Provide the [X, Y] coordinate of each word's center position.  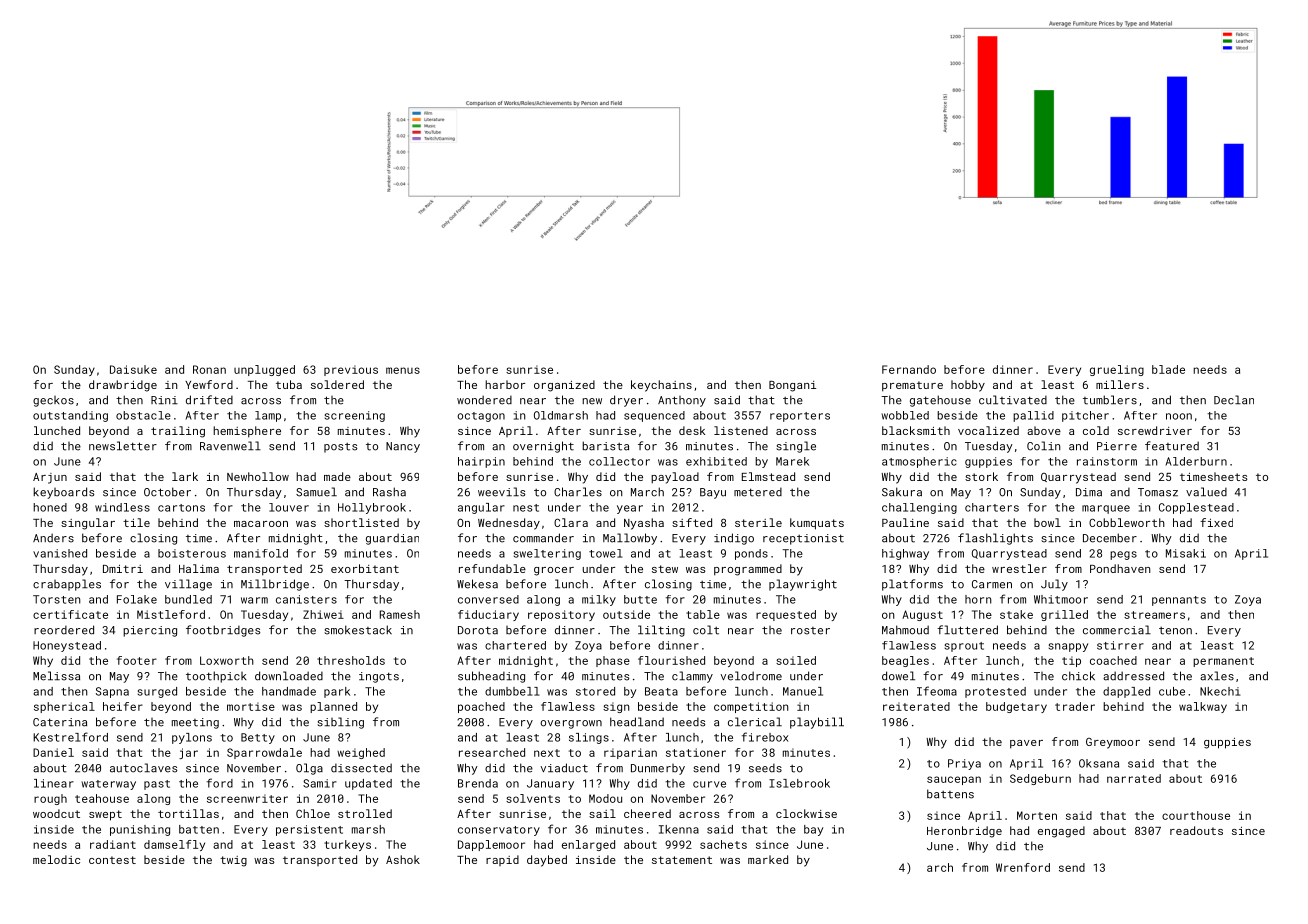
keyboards [63, 493]
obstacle [143, 415]
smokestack [358, 630]
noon [1179, 416]
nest [526, 508]
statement [682, 860]
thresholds [351, 660]
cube [1172, 691]
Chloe [313, 813]
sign [616, 707]
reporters [800, 417]
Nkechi [1220, 691]
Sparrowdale [264, 753]
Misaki [1186, 553]
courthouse [1196, 815]
